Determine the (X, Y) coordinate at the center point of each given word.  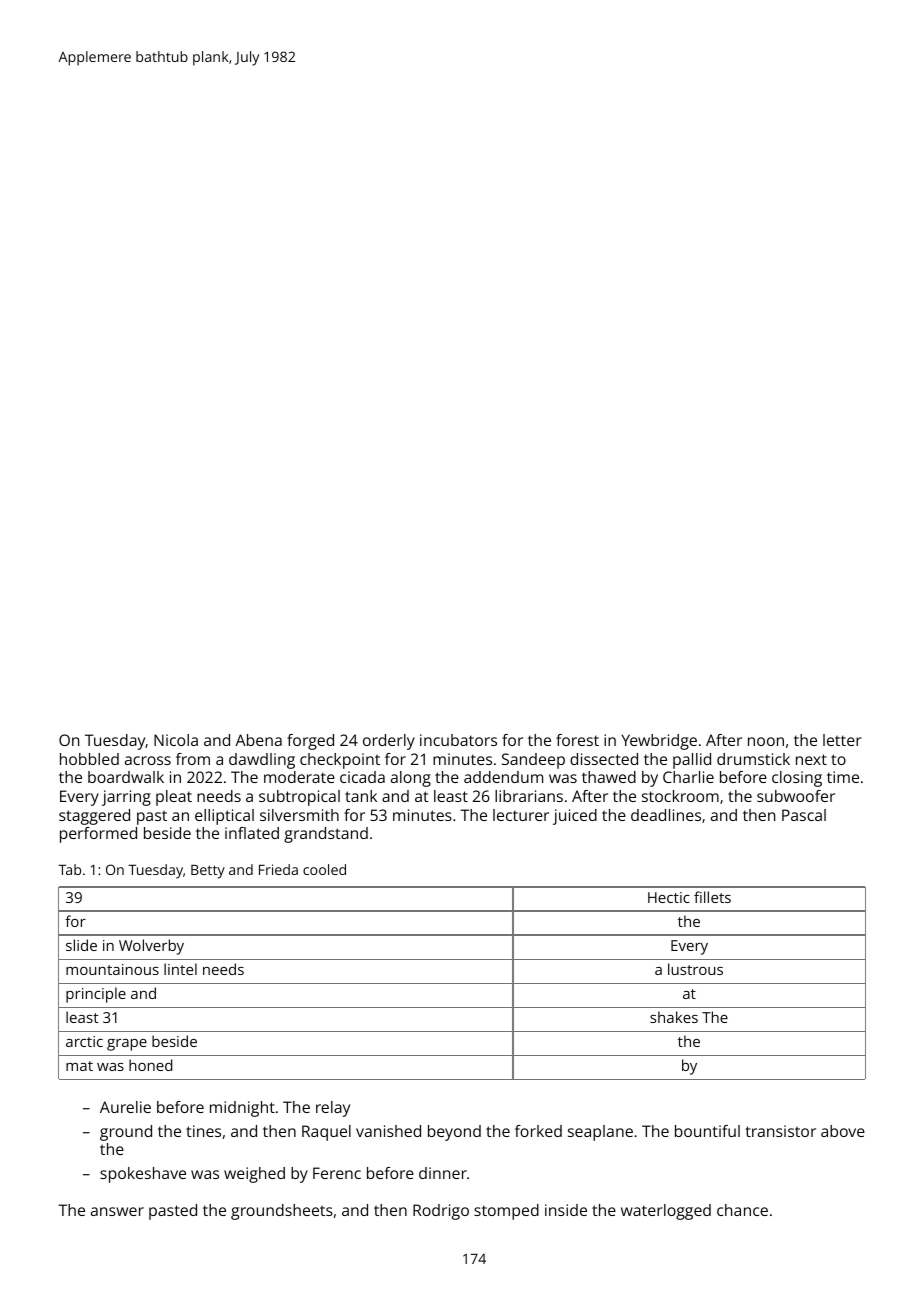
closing (797, 779)
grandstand (326, 835)
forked (538, 1131)
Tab (69, 869)
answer (117, 1211)
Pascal (804, 815)
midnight (242, 1109)
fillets (712, 897)
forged (310, 742)
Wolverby (151, 947)
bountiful (707, 1131)
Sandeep (533, 761)
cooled (324, 869)
